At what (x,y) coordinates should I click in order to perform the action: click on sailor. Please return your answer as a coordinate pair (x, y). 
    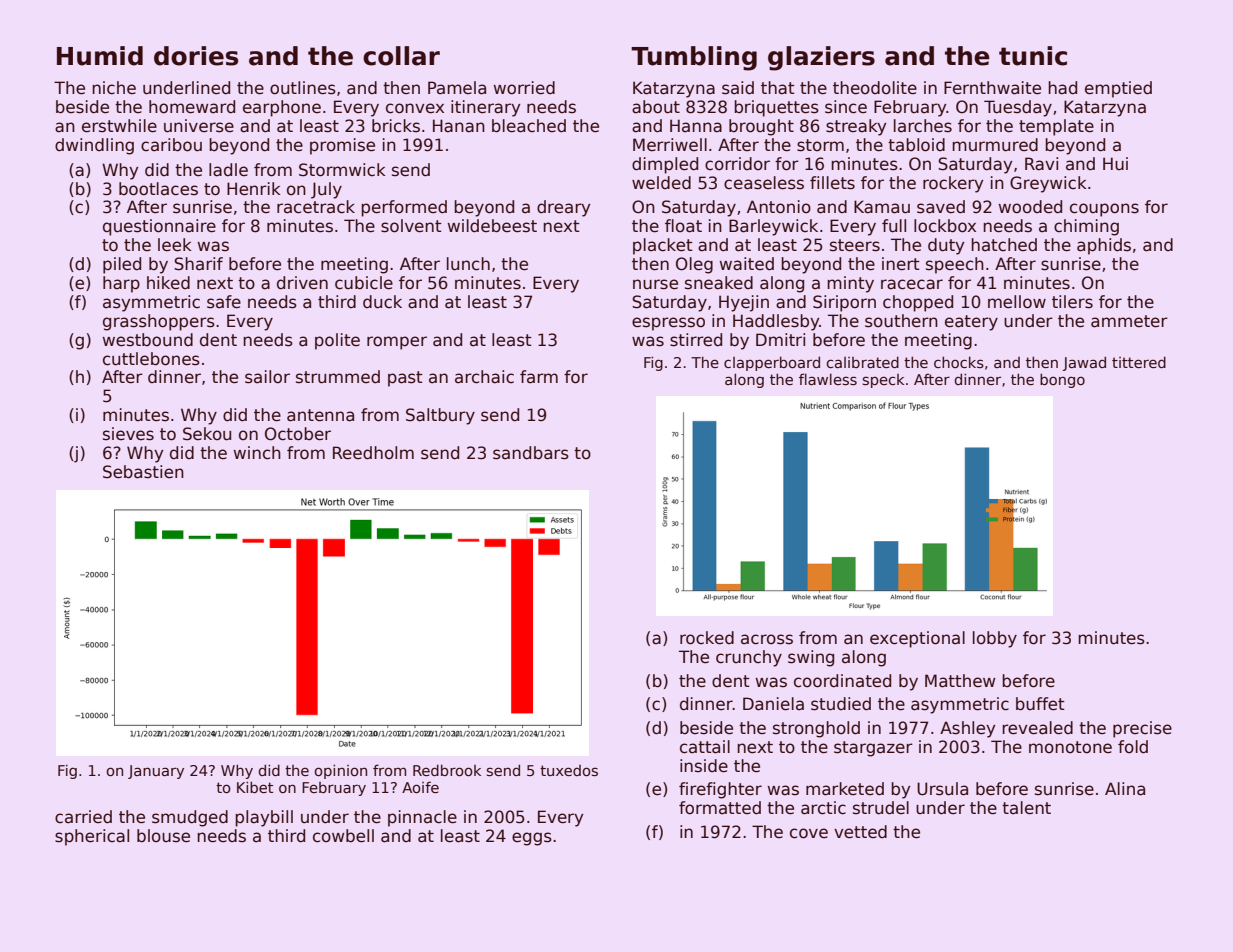
    Looking at the image, I should click on (267, 377).
